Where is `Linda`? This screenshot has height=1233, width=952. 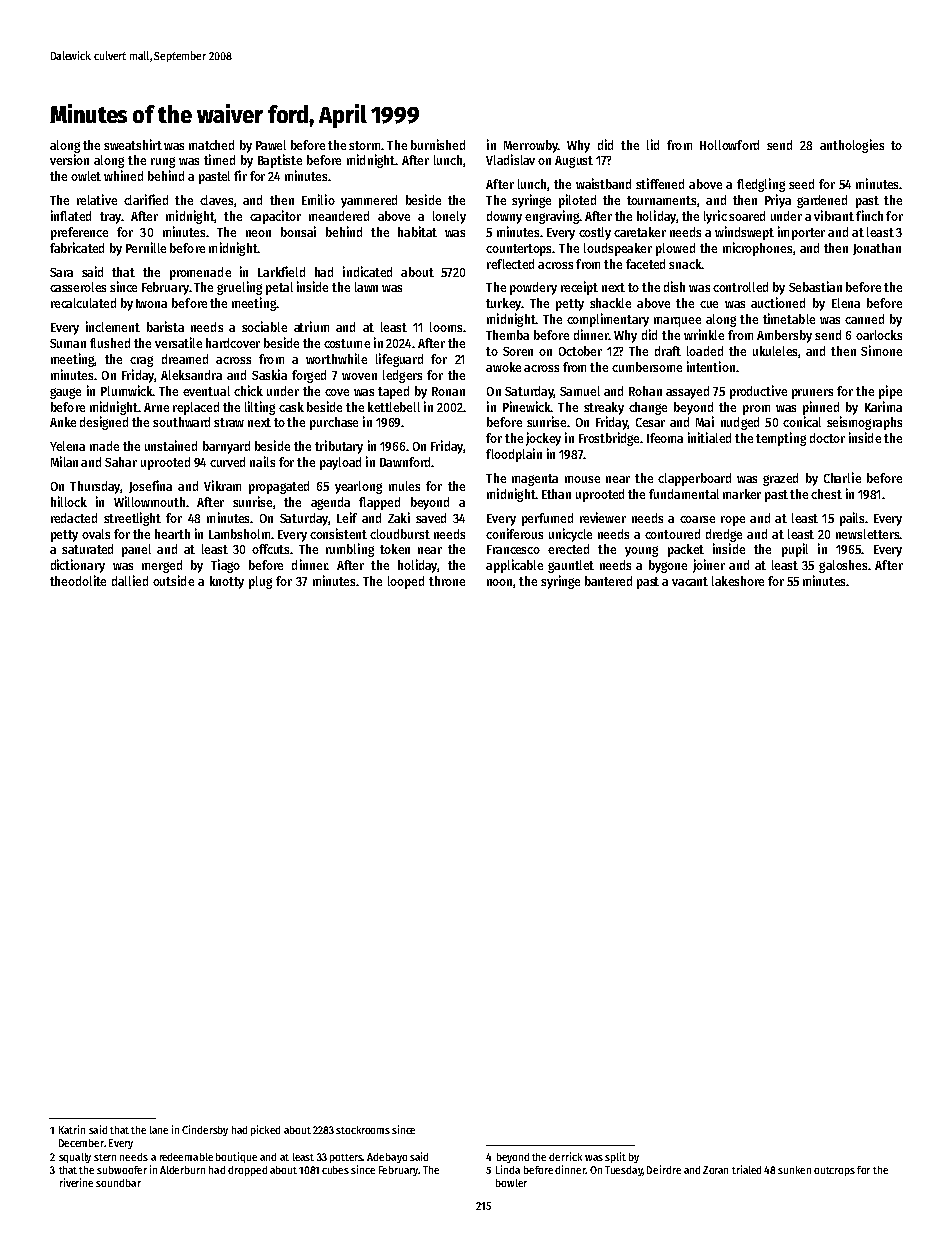
Linda is located at coordinates (508, 1169).
